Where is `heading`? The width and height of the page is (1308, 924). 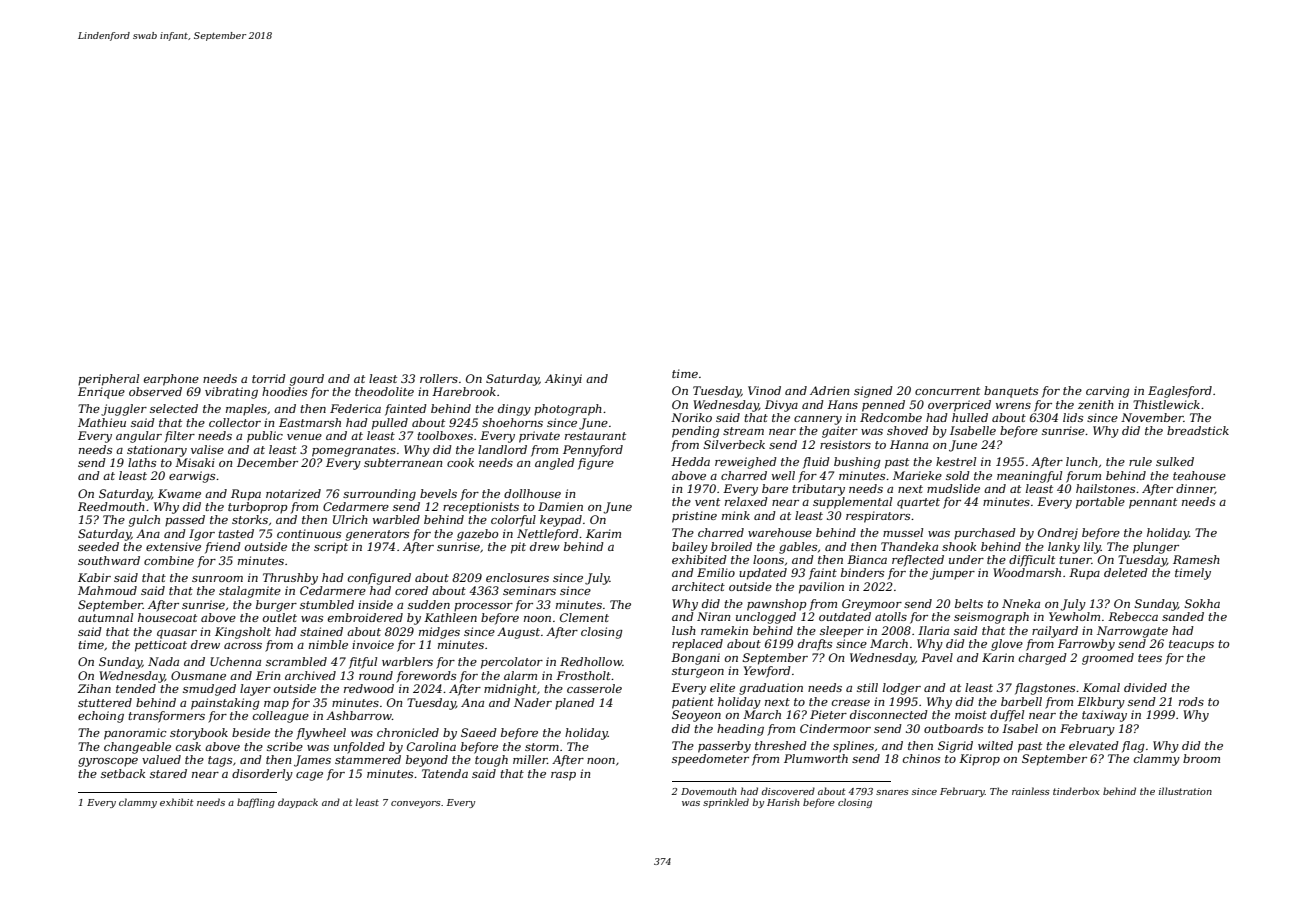 heading is located at coordinates (740, 730).
